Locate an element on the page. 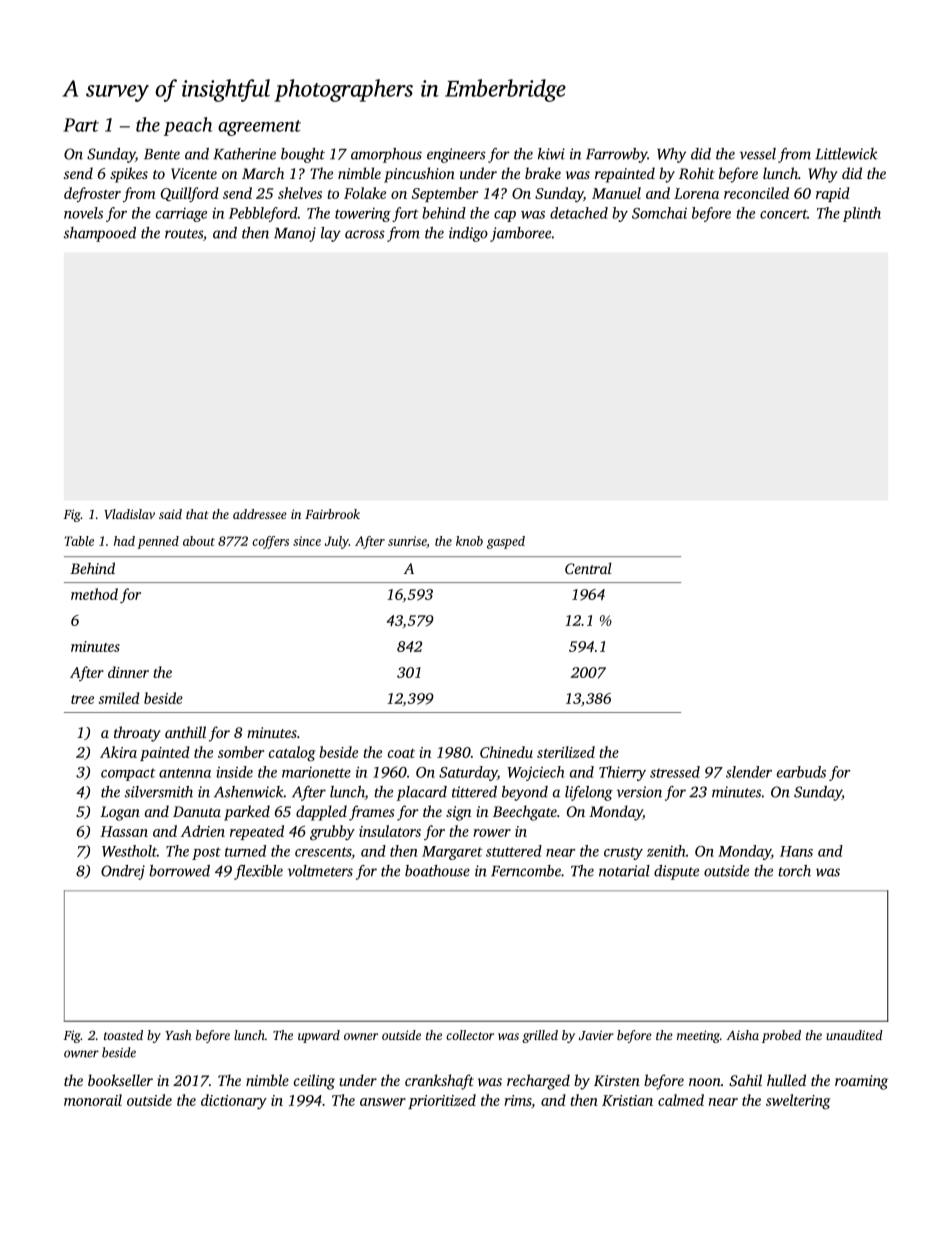  detached is located at coordinates (579, 213).
